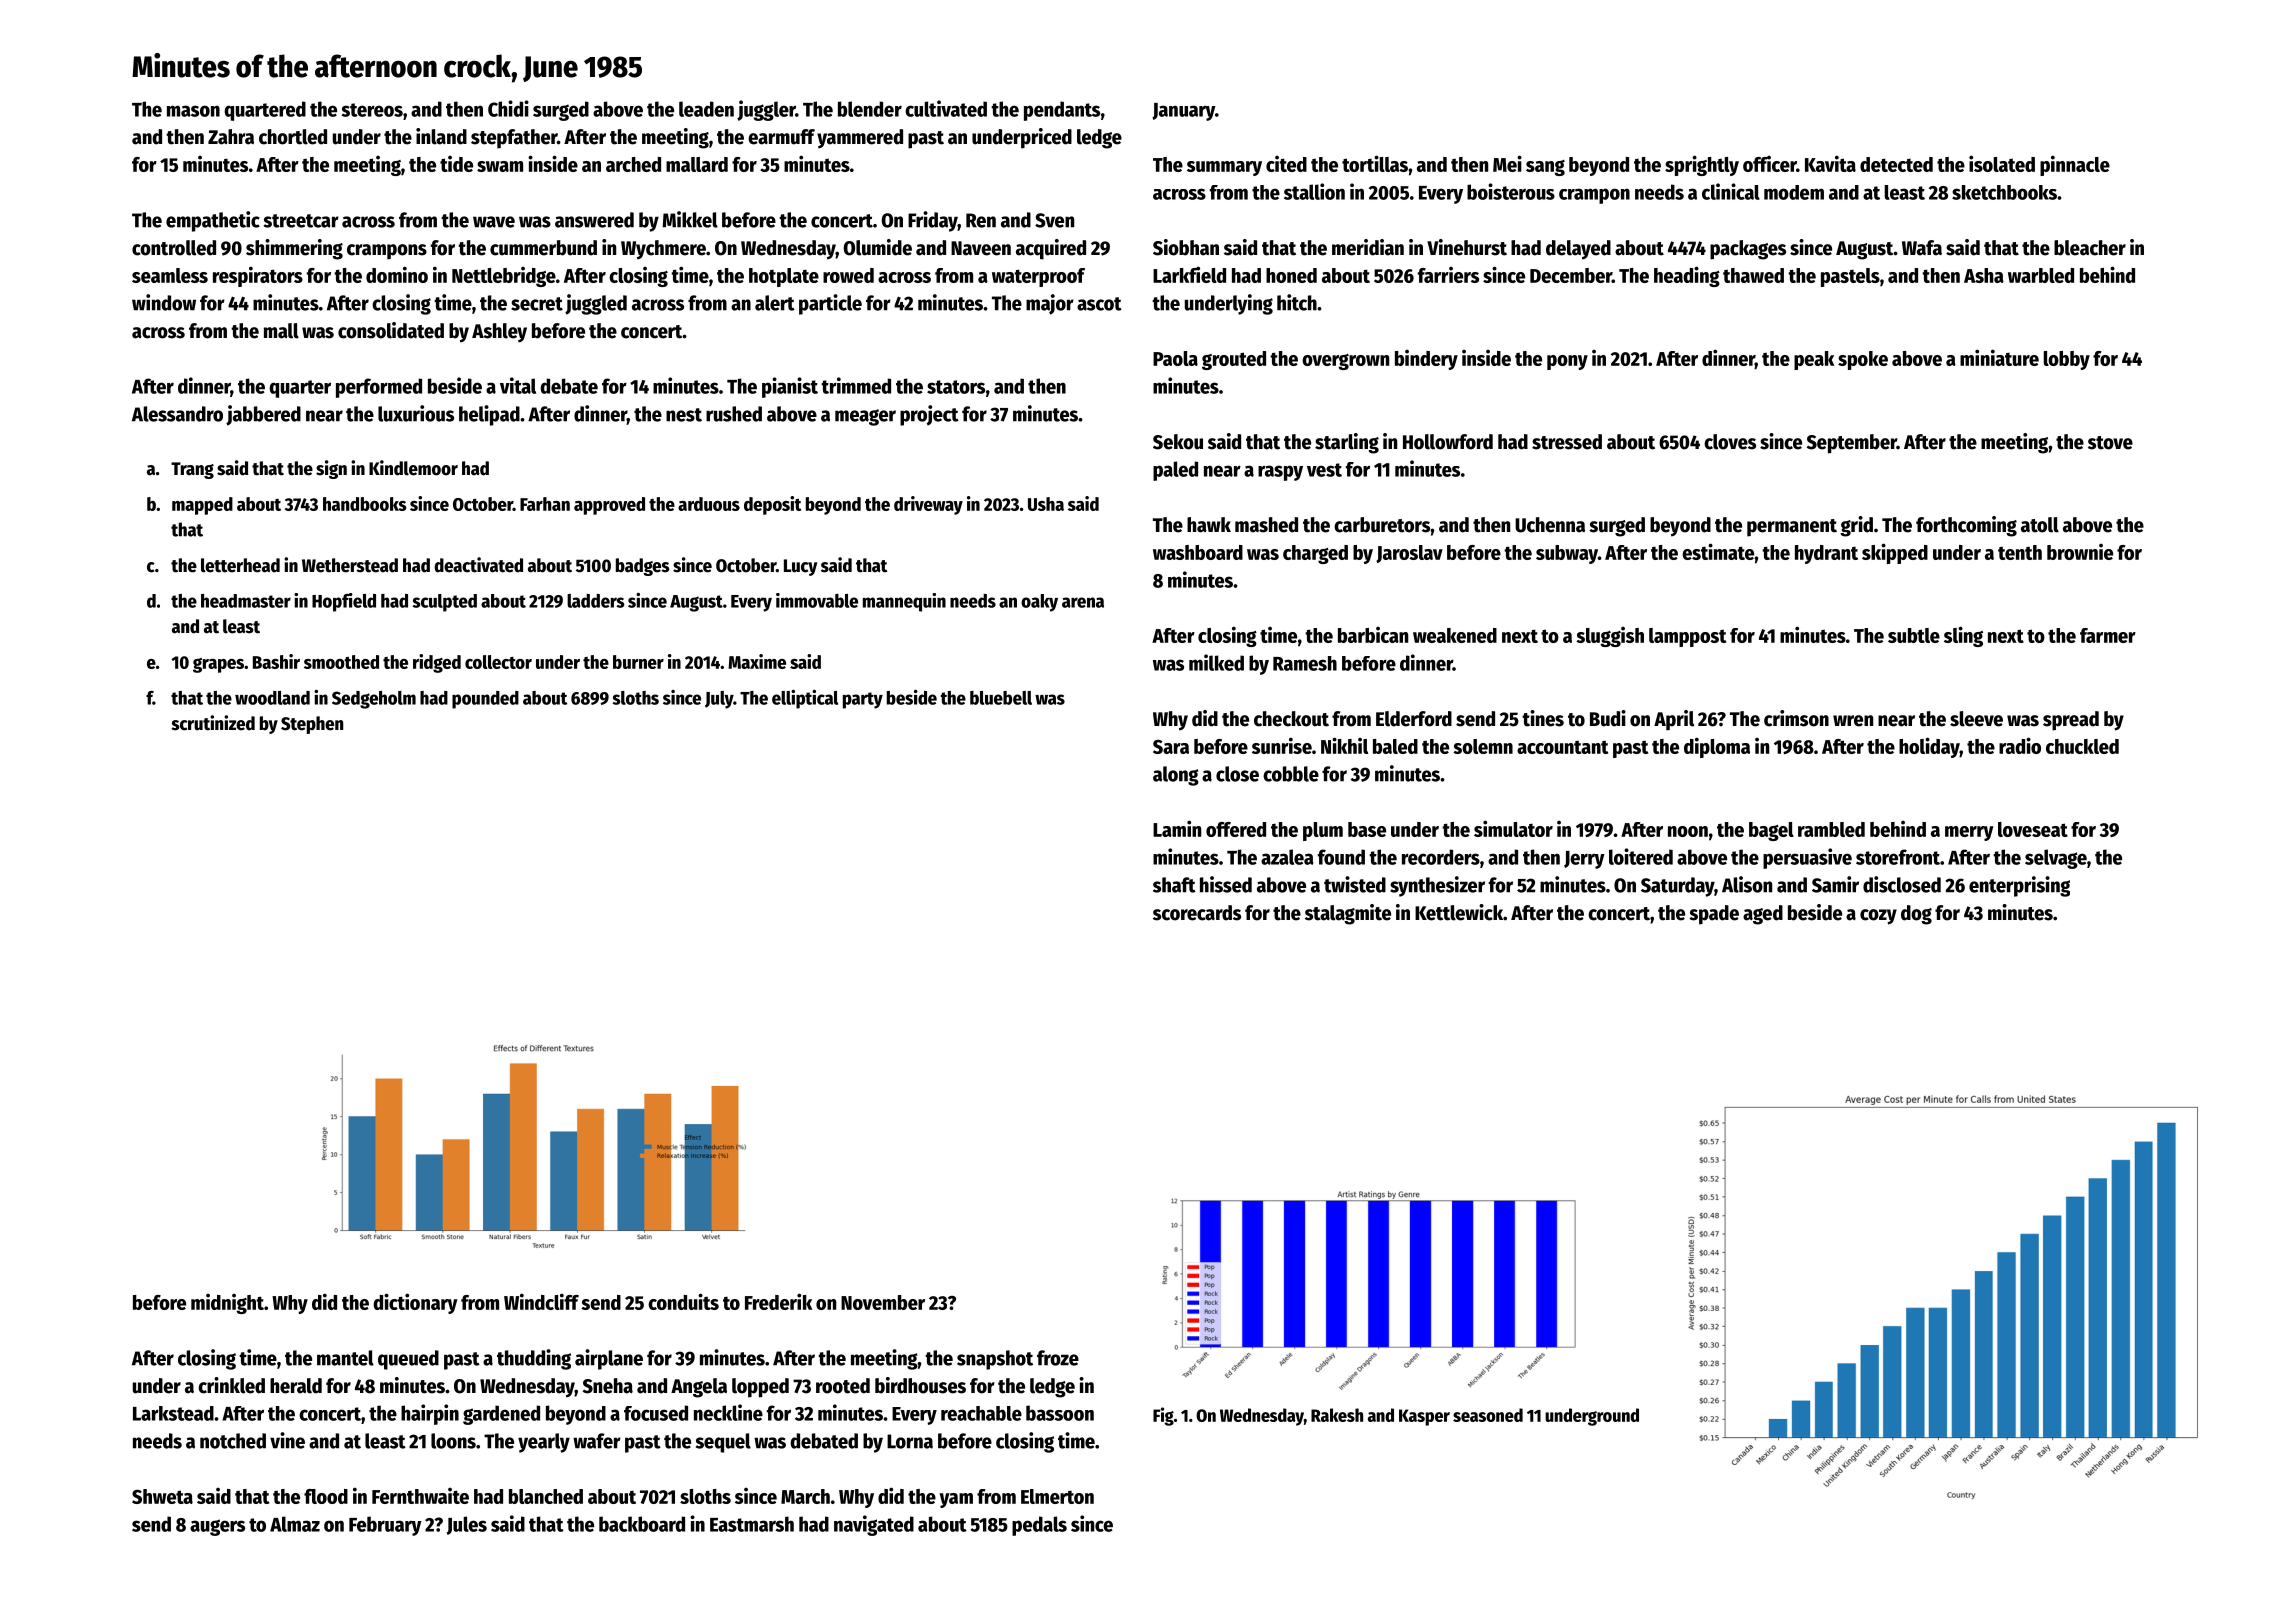 The image size is (2282, 1614). What do you see at coordinates (874, 1525) in the image?
I see `navigated` at bounding box center [874, 1525].
